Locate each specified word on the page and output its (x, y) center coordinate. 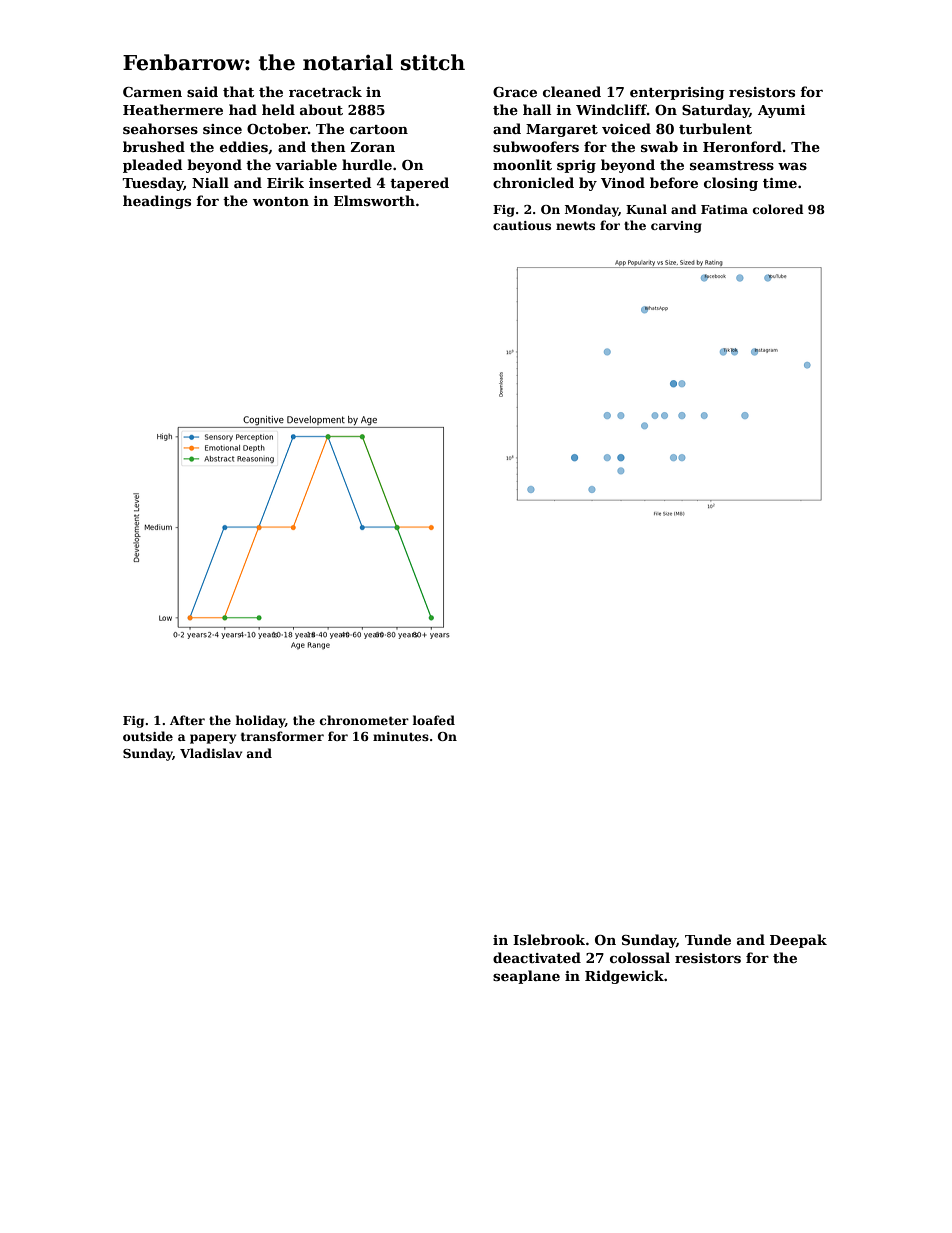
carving (676, 227)
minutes (401, 736)
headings (157, 202)
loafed (434, 720)
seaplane (526, 977)
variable (306, 164)
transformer (282, 736)
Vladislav (211, 753)
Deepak (798, 941)
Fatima (724, 209)
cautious (522, 225)
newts (575, 225)
